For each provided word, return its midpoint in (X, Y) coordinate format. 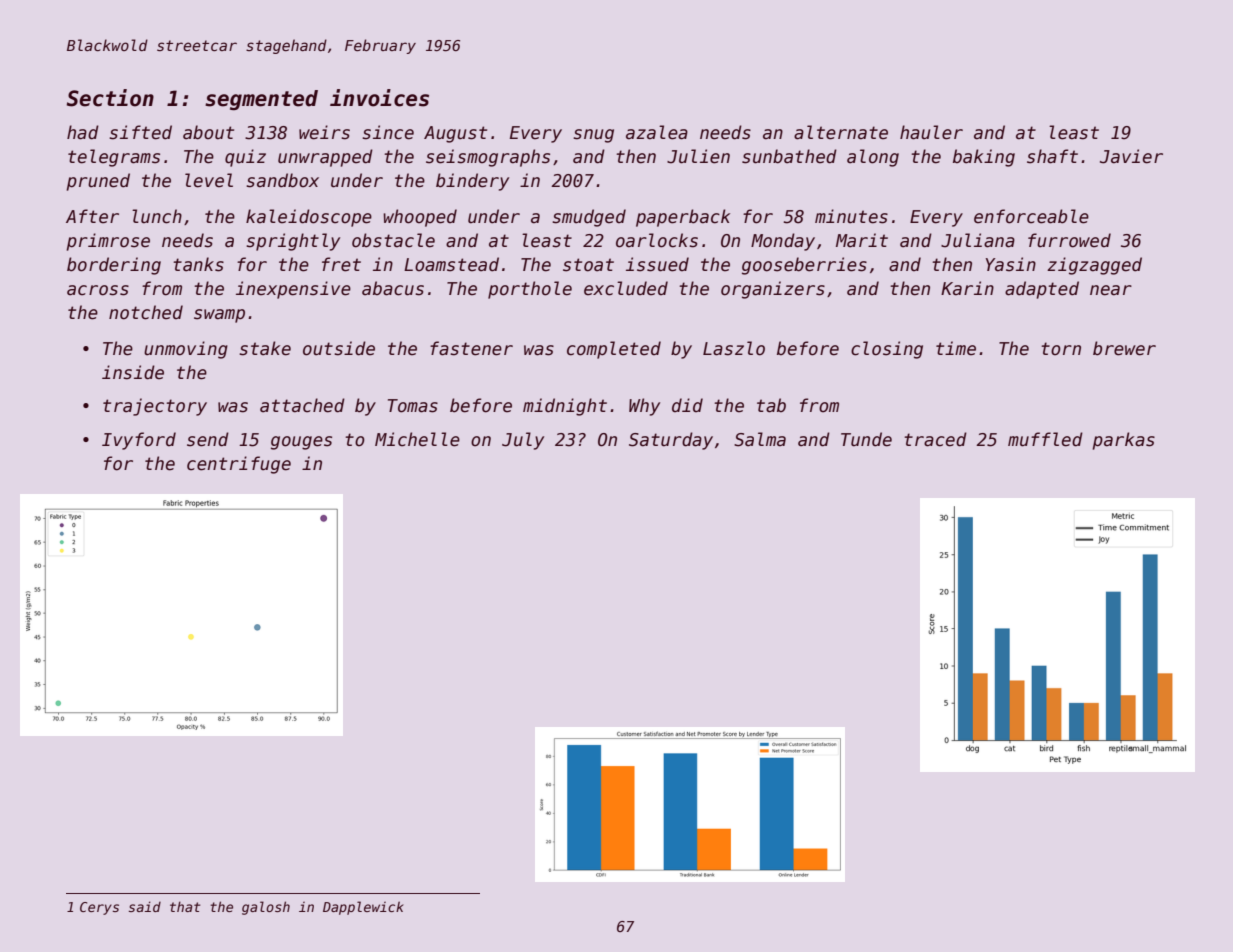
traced (935, 439)
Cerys (99, 908)
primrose (108, 242)
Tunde (866, 439)
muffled (1045, 439)
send (208, 439)
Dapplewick (363, 908)
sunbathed (789, 156)
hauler (931, 132)
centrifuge (239, 465)
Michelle (417, 439)
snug (593, 136)
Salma (760, 439)
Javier (1131, 156)
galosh (266, 908)
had (83, 132)
